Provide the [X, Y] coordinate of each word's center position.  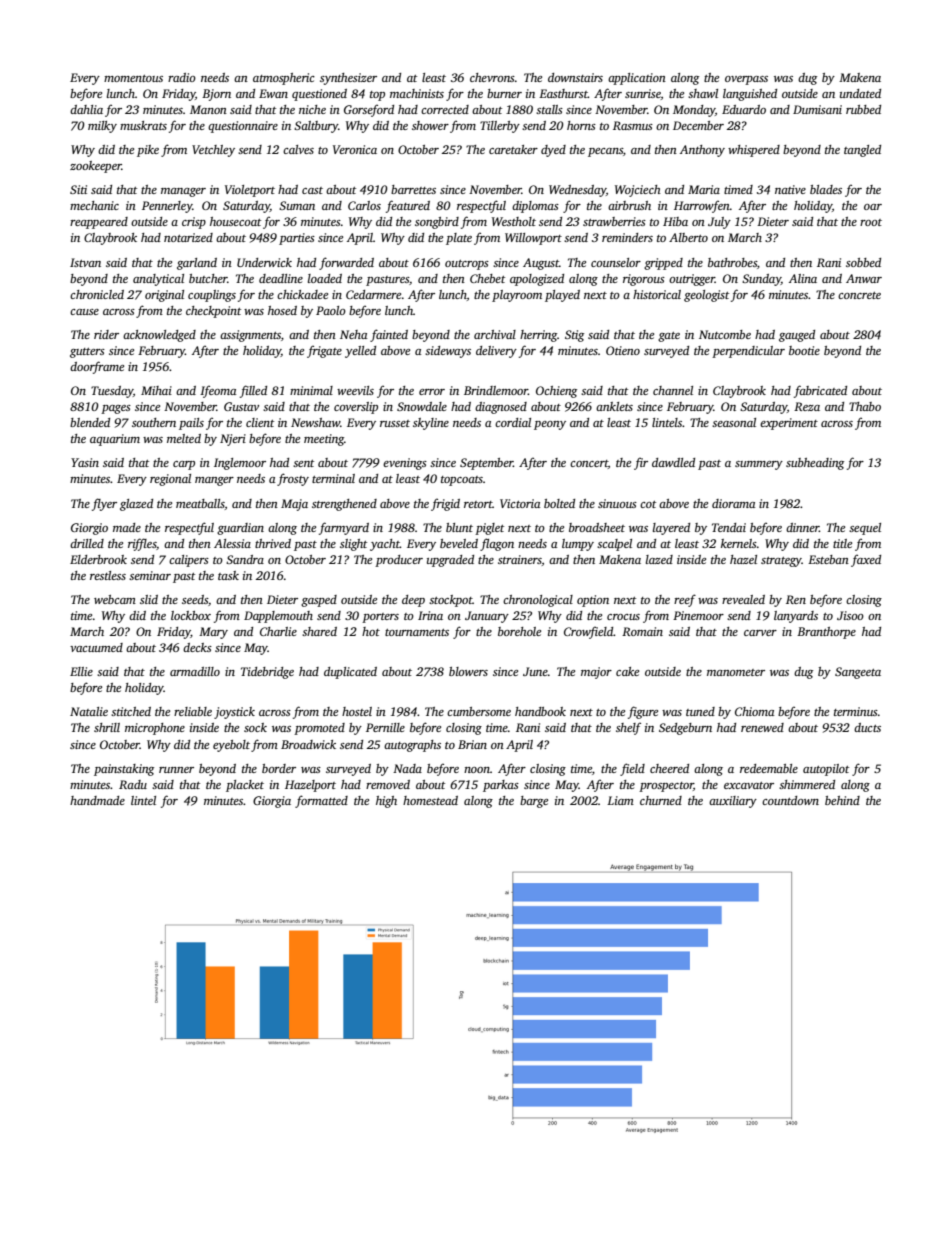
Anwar [864, 278]
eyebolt [231, 746]
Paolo [331, 310]
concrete [859, 295]
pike [148, 151]
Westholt [514, 221]
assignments [250, 336]
